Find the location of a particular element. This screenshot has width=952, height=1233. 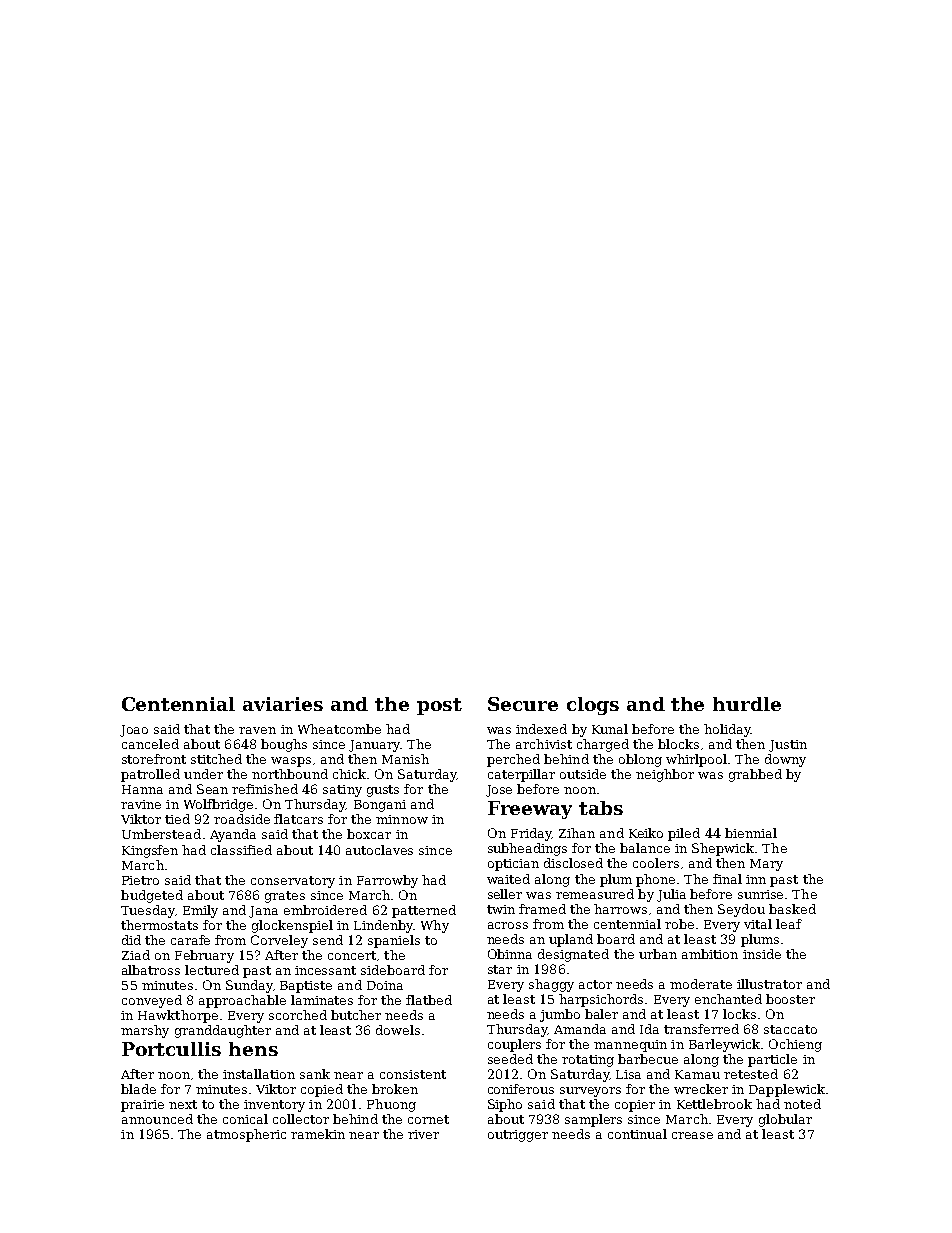

staccato is located at coordinates (790, 1029).
